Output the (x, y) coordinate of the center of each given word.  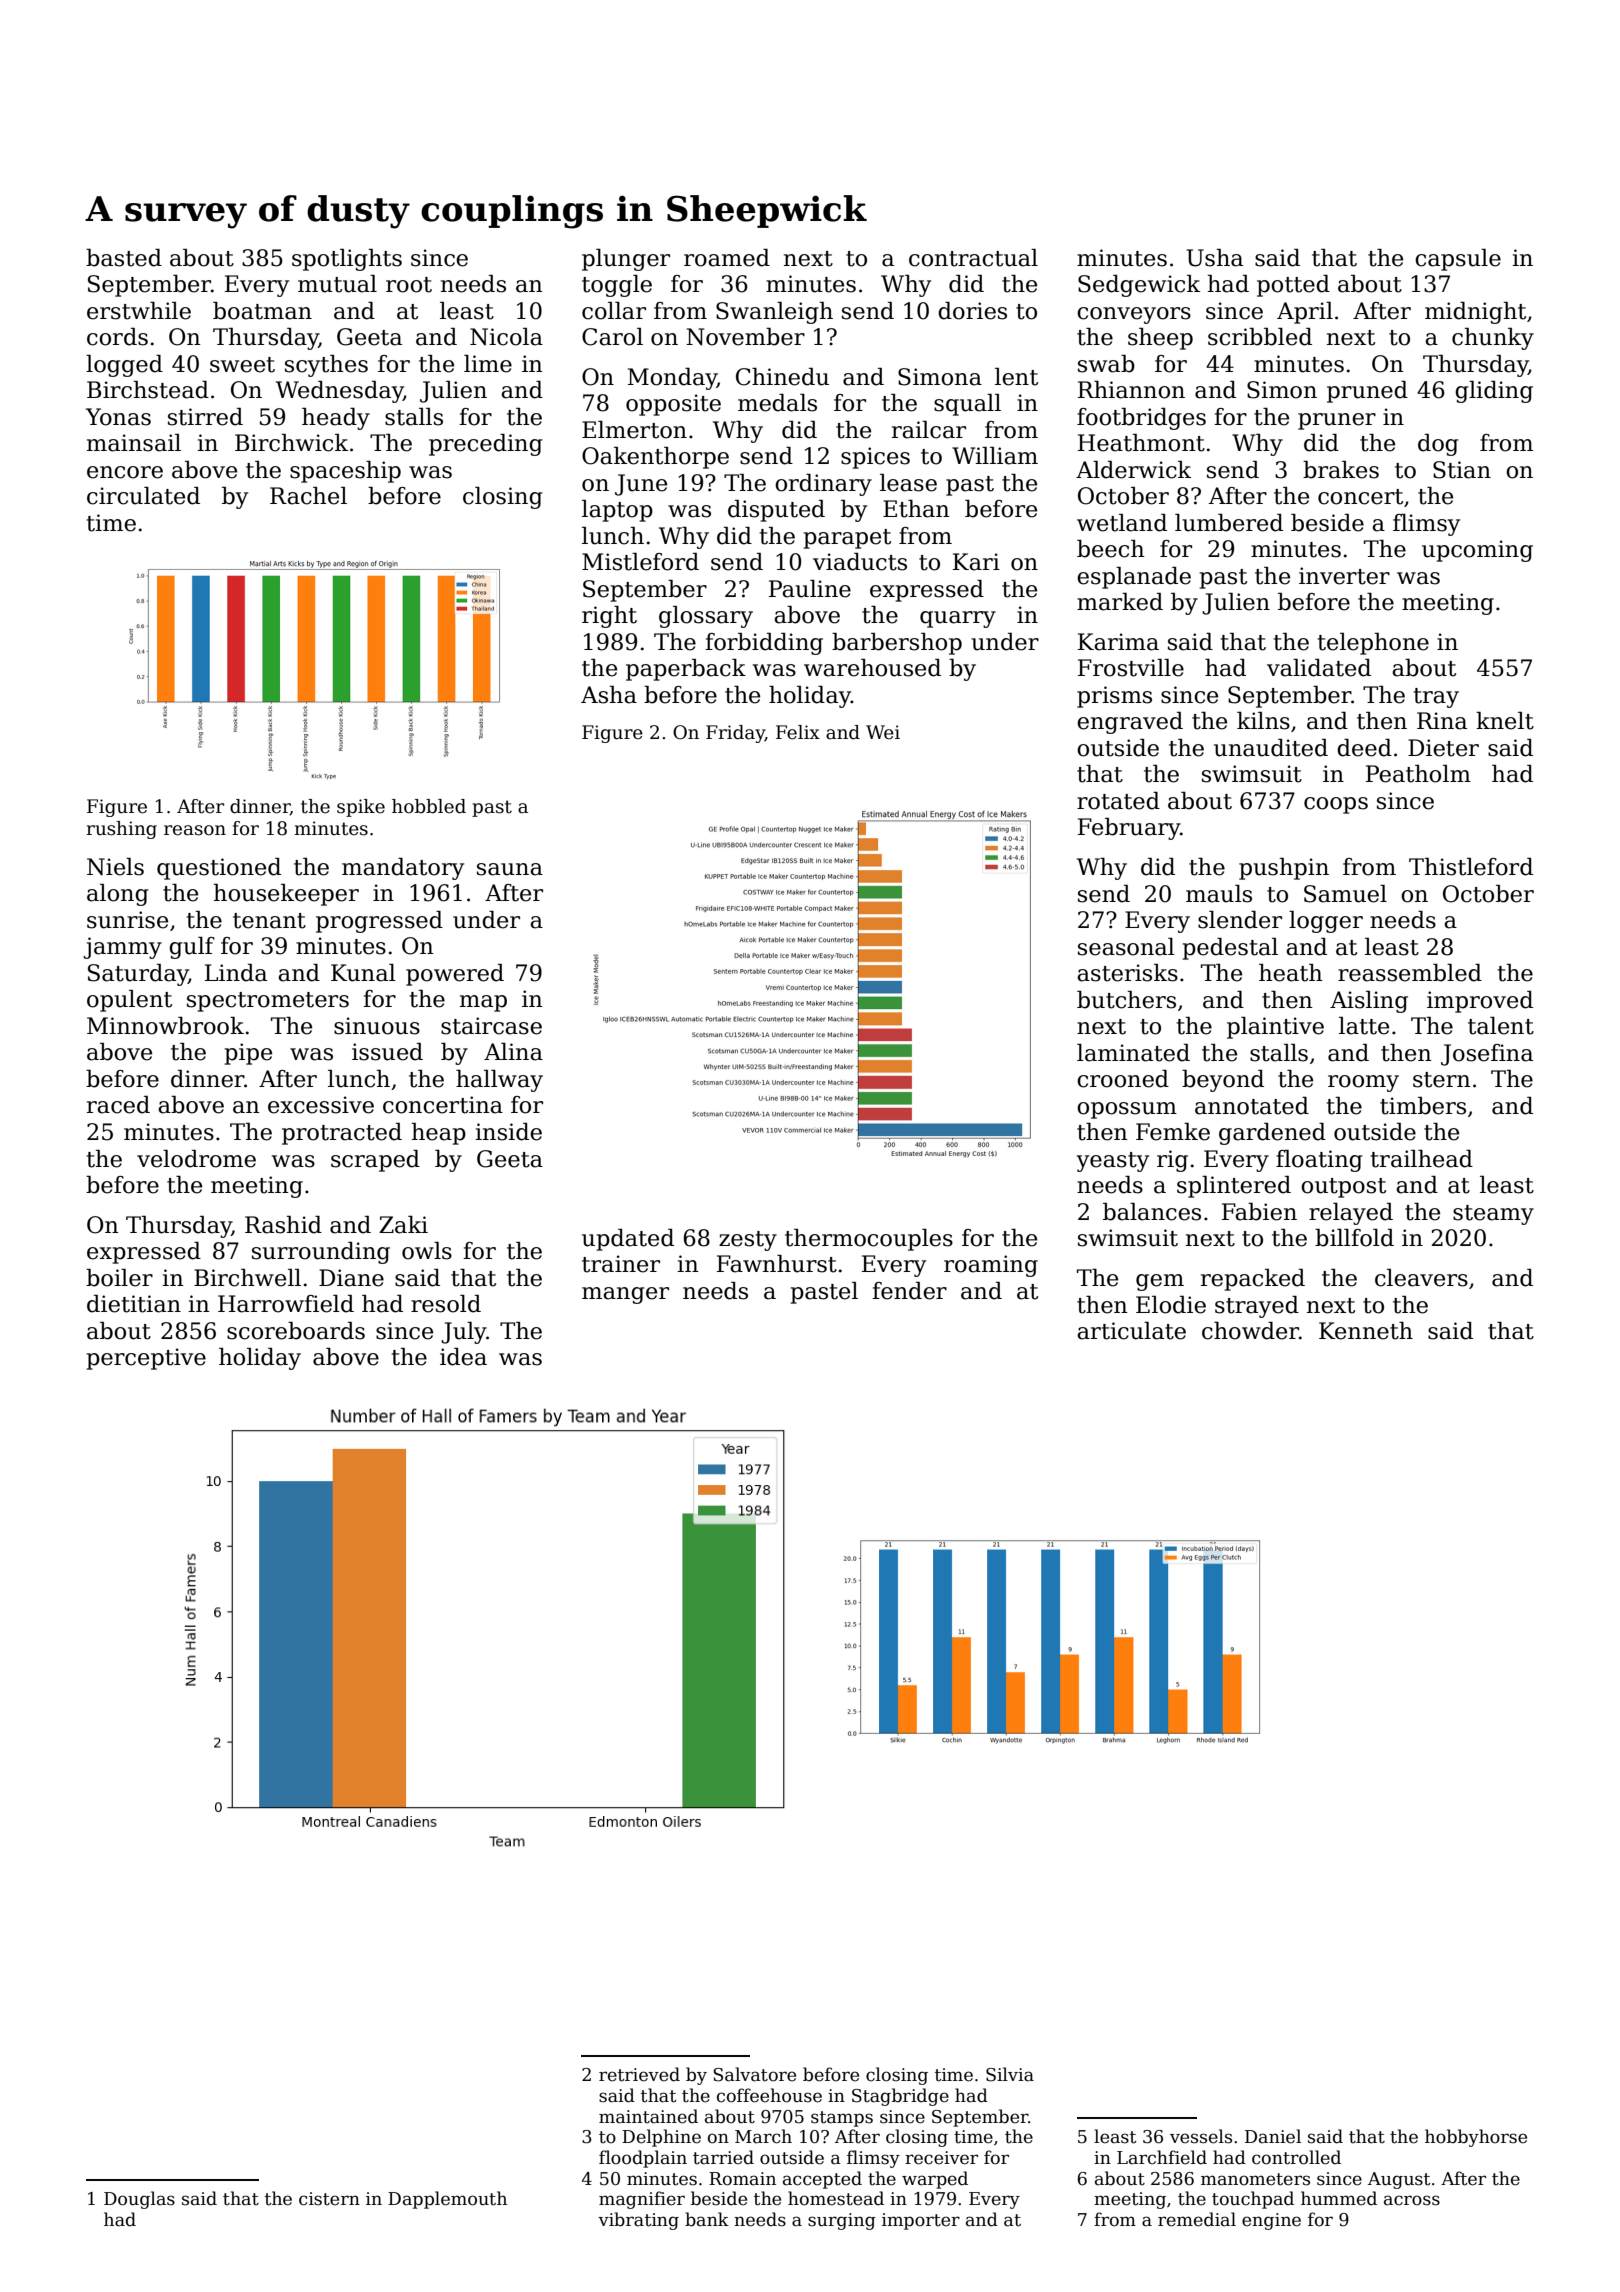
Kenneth (1366, 1331)
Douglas (139, 2200)
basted (124, 258)
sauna (510, 869)
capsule (1458, 260)
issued (387, 1052)
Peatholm (1418, 774)
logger (1326, 922)
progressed (379, 922)
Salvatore (754, 2074)
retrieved (639, 2074)
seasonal (1126, 947)
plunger (626, 260)
